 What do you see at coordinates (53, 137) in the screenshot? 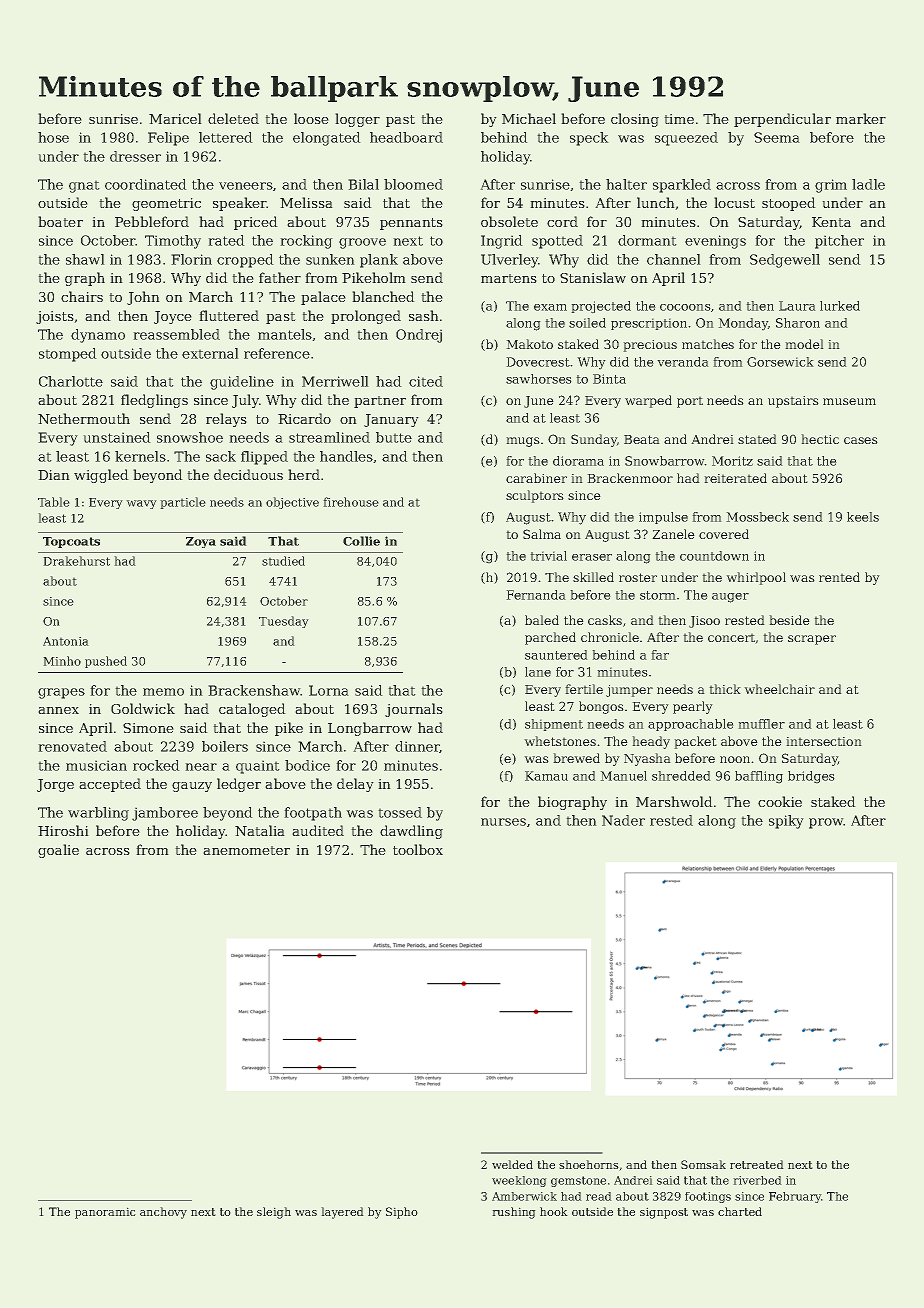
I see `hose` at bounding box center [53, 137].
